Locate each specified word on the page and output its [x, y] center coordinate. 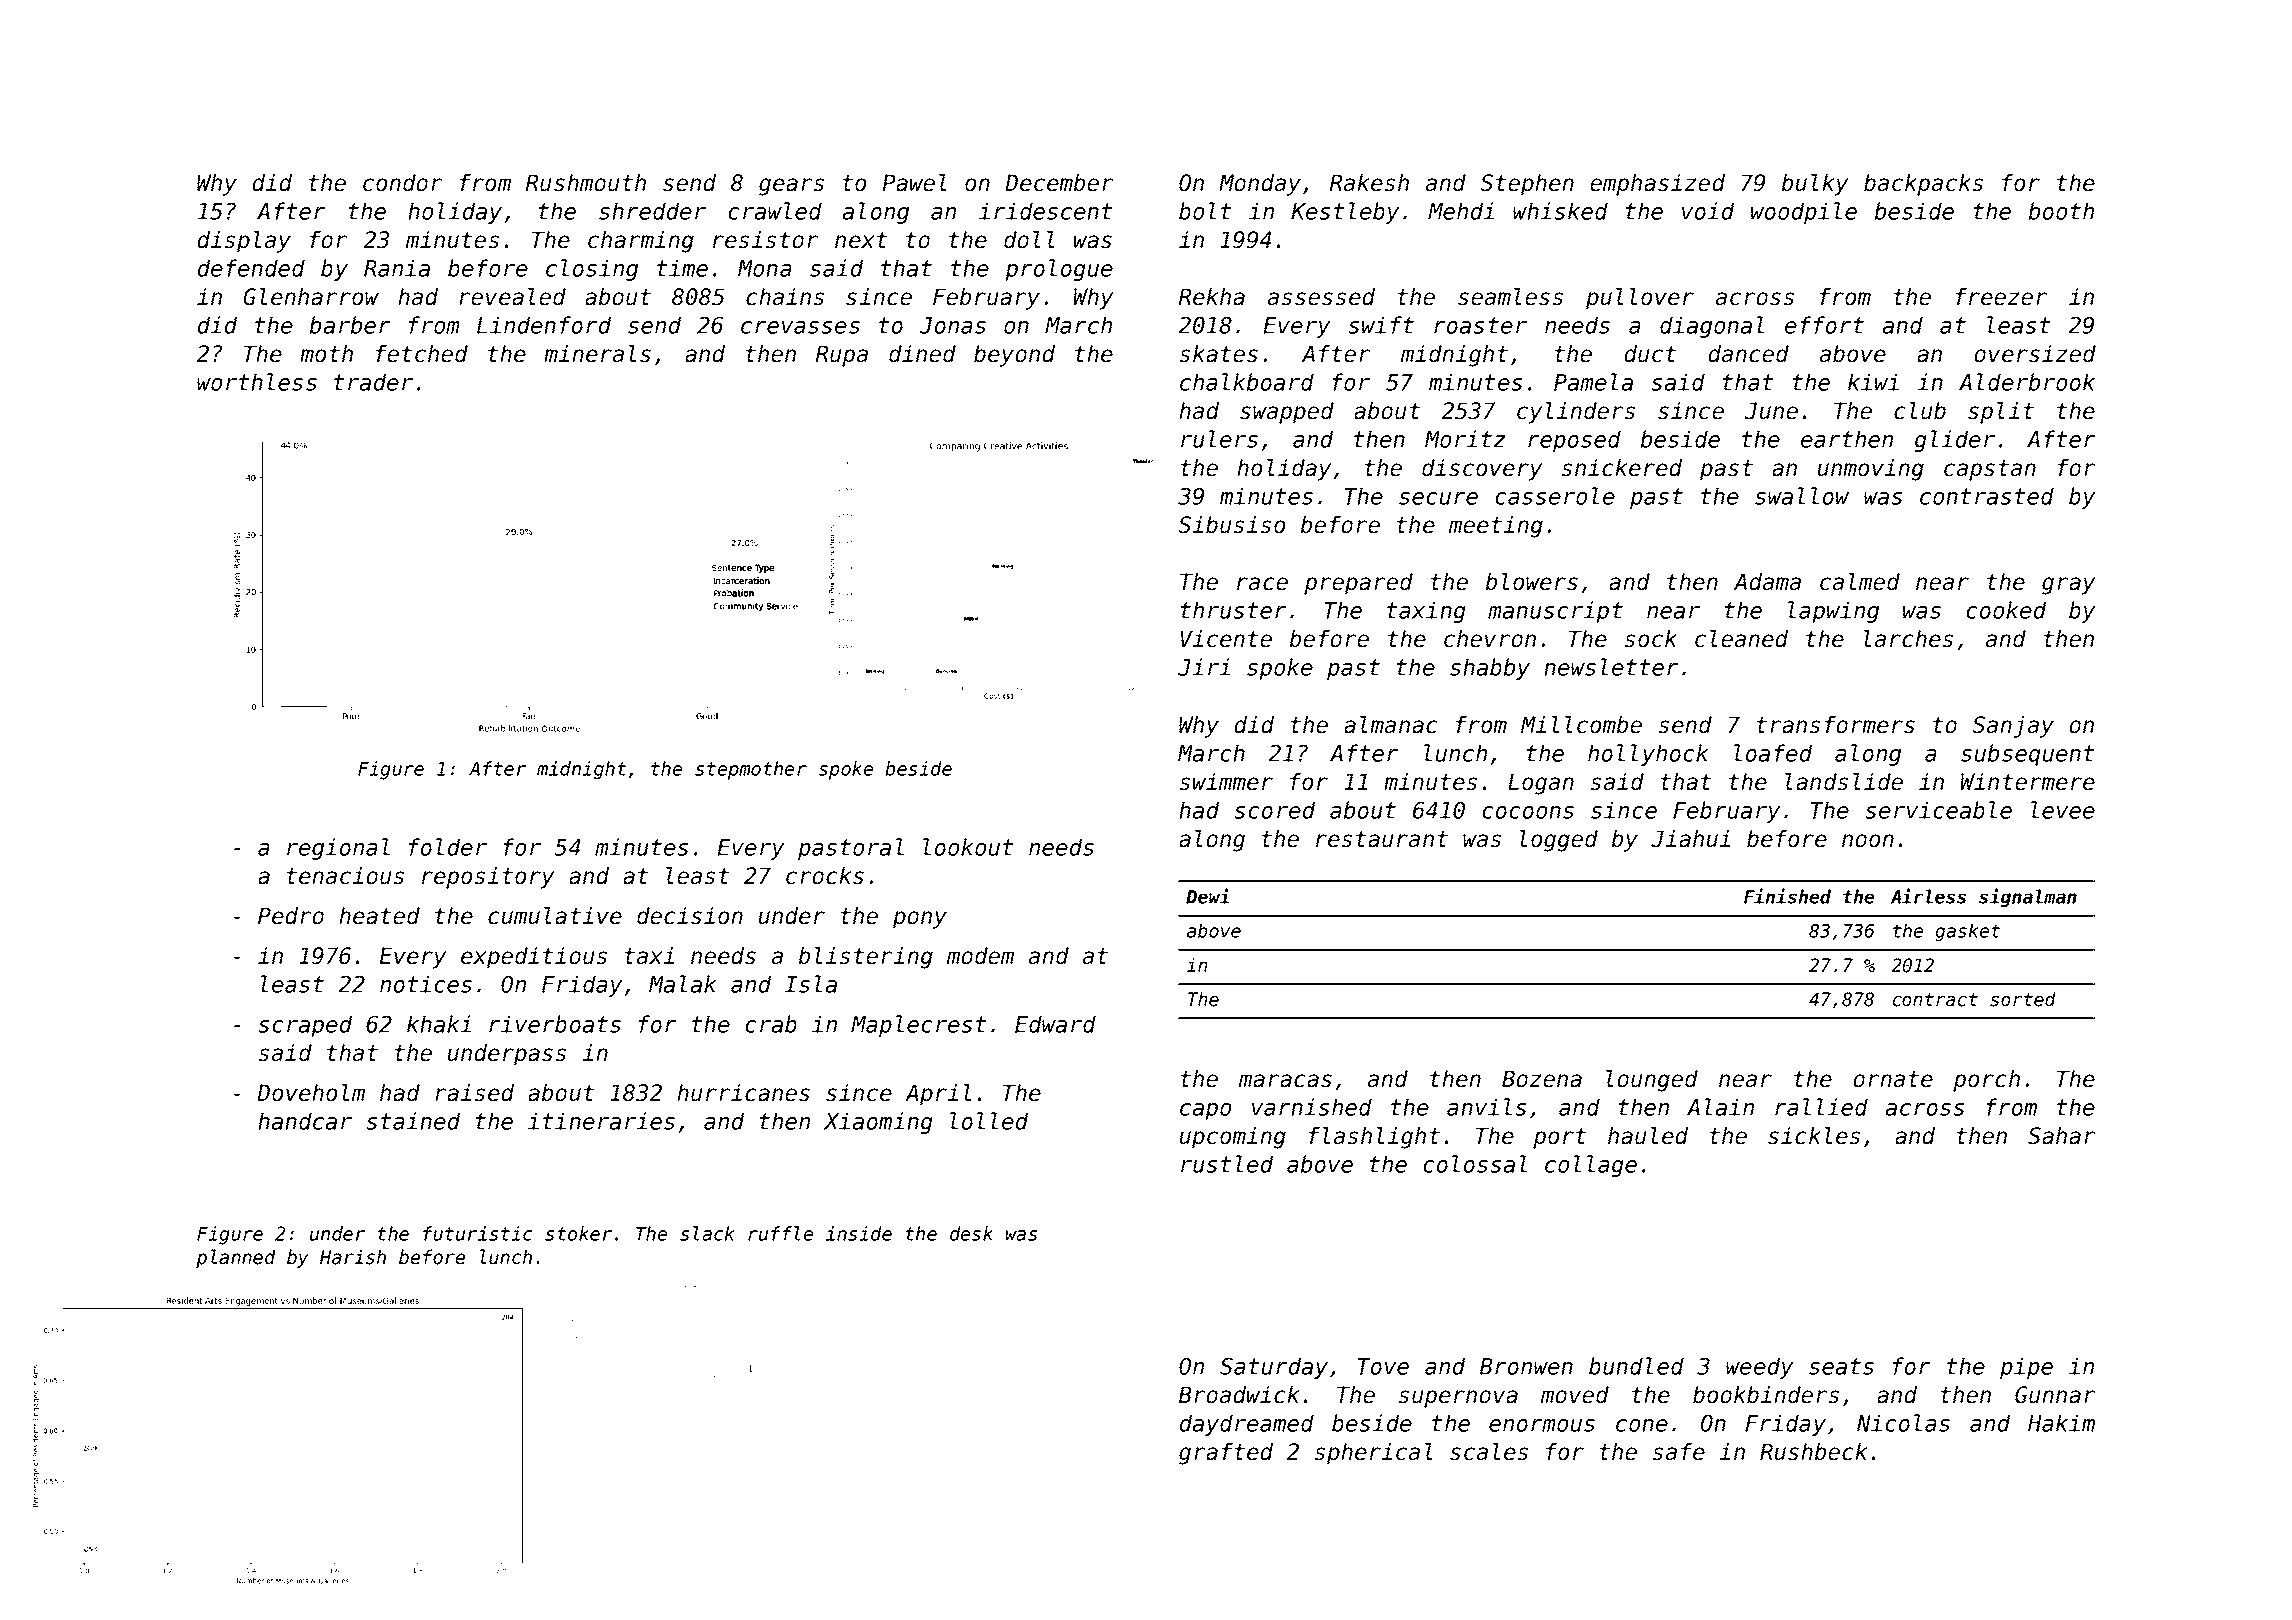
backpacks [1924, 185]
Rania [397, 268]
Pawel [914, 183]
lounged [1652, 1081]
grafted [1226, 1454]
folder [448, 847]
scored [1275, 810]
